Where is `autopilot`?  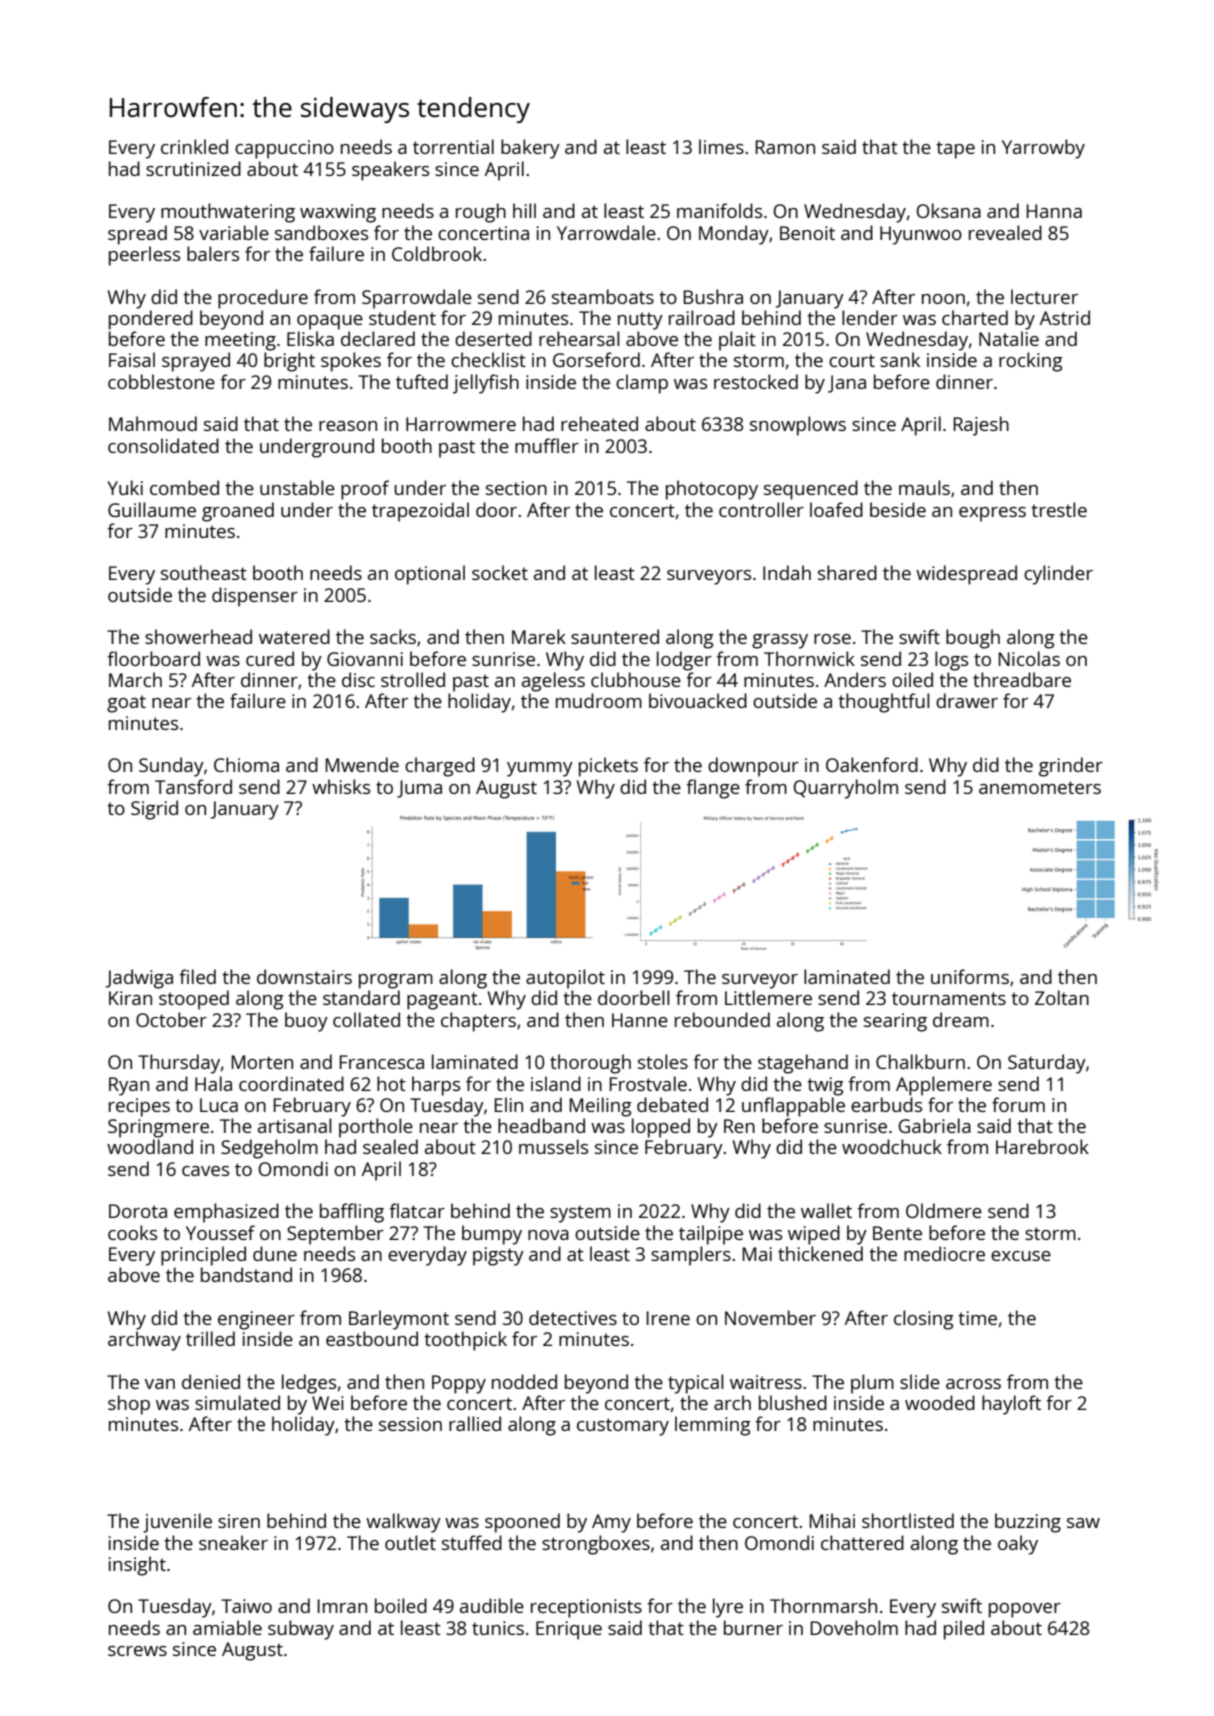 autopilot is located at coordinates (565, 979).
